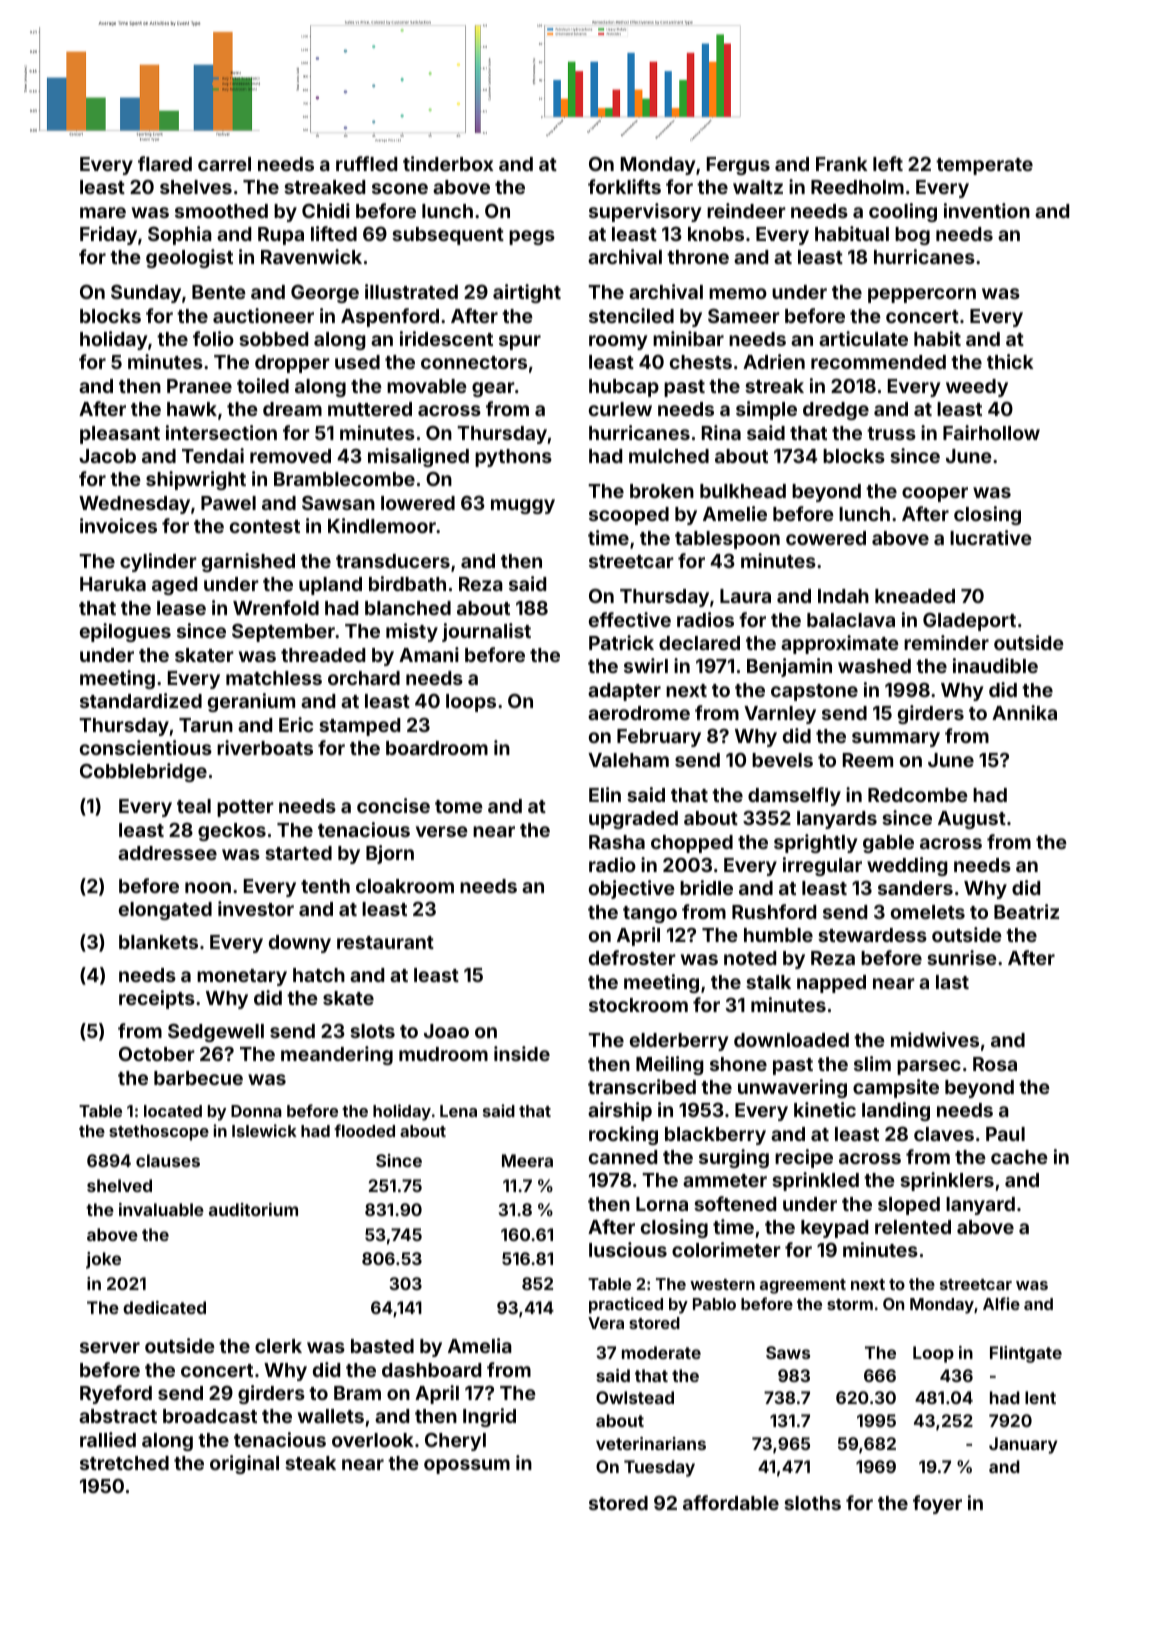 The height and width of the screenshot is (1626, 1150). Describe the element at coordinates (448, 163) in the screenshot. I see `tinderbox` at that location.
